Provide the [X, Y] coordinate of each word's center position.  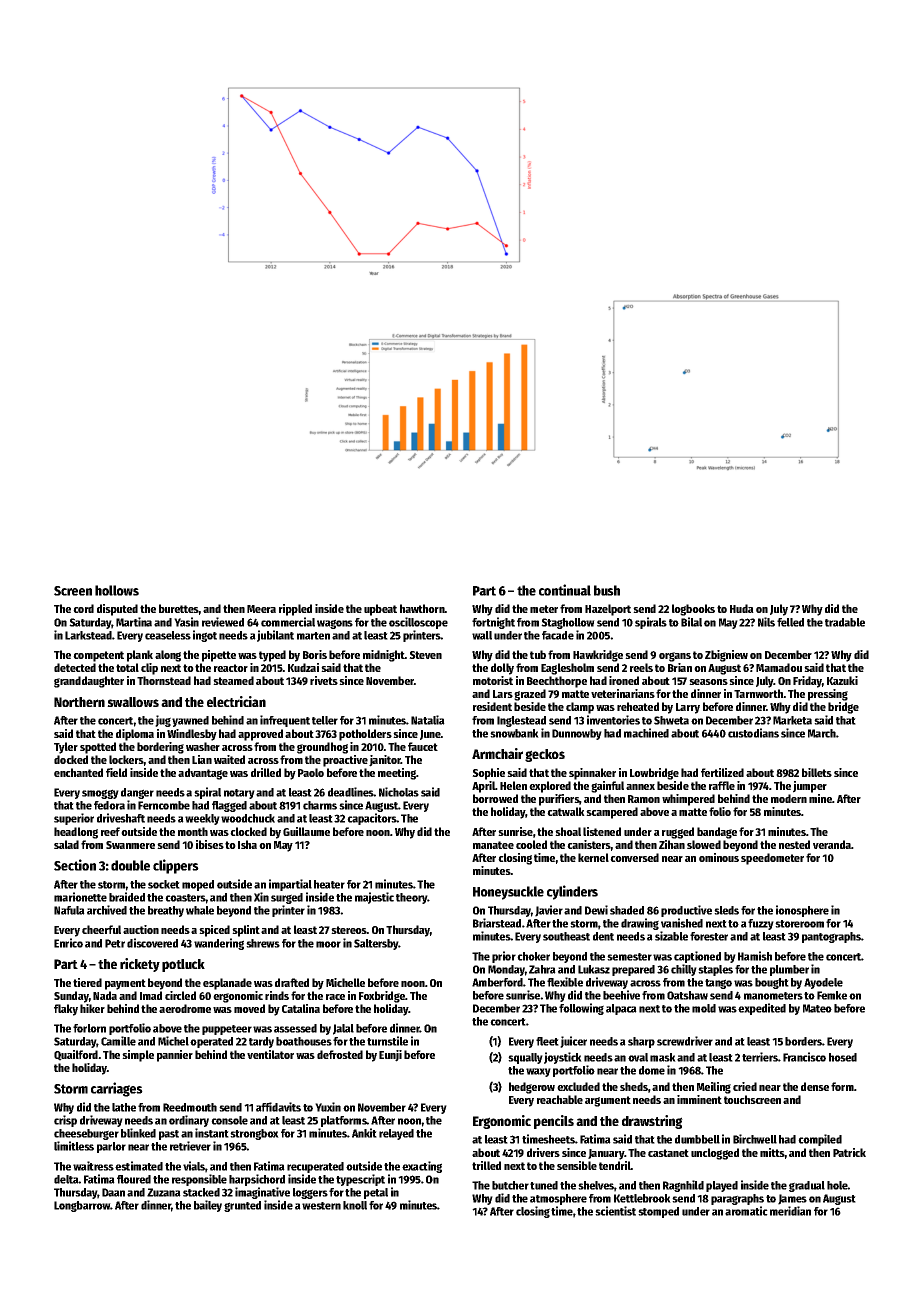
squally [525, 1058]
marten [313, 636]
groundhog [322, 748]
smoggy [100, 794]
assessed [295, 1028]
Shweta [671, 720]
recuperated [315, 1167]
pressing [828, 695]
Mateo [817, 1008]
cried [745, 1086]
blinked [138, 1133]
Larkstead [88, 635]
